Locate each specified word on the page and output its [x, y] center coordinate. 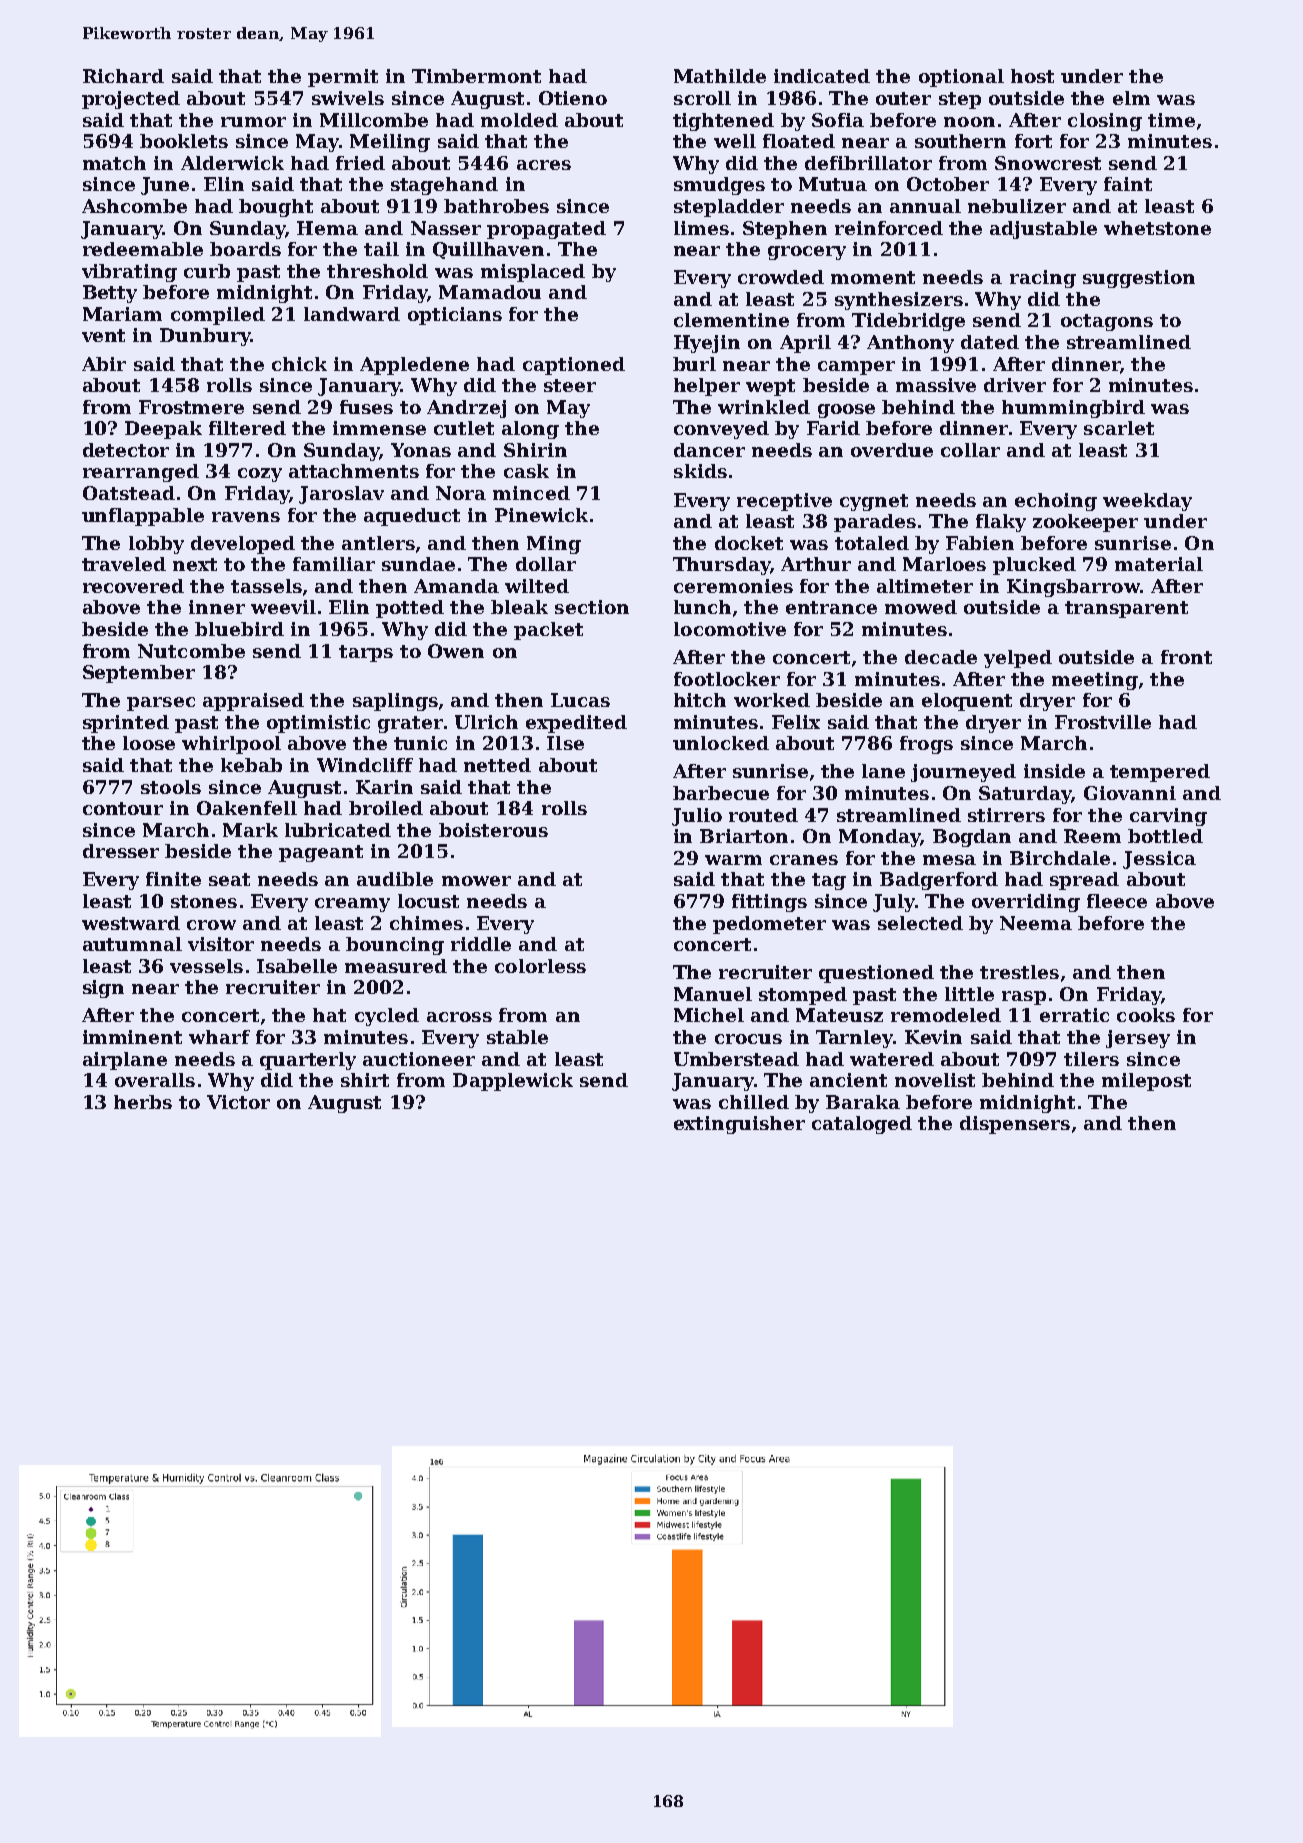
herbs [143, 1102]
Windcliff [365, 765]
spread [1084, 881]
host [1032, 76]
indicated [822, 76]
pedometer [769, 925]
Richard [123, 76]
